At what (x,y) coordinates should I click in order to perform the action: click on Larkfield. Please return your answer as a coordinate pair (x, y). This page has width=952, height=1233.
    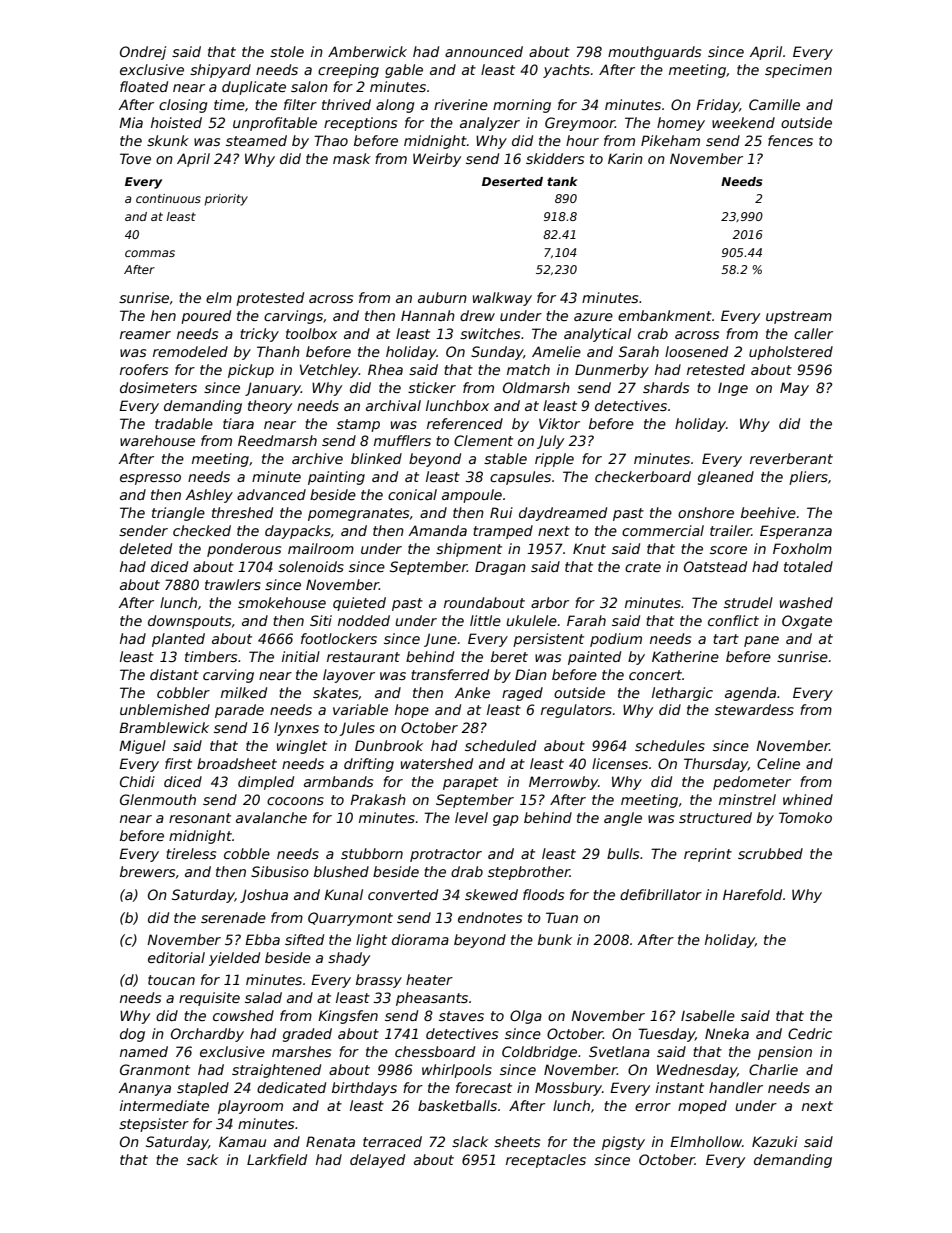
    Looking at the image, I should click on (277, 1159).
